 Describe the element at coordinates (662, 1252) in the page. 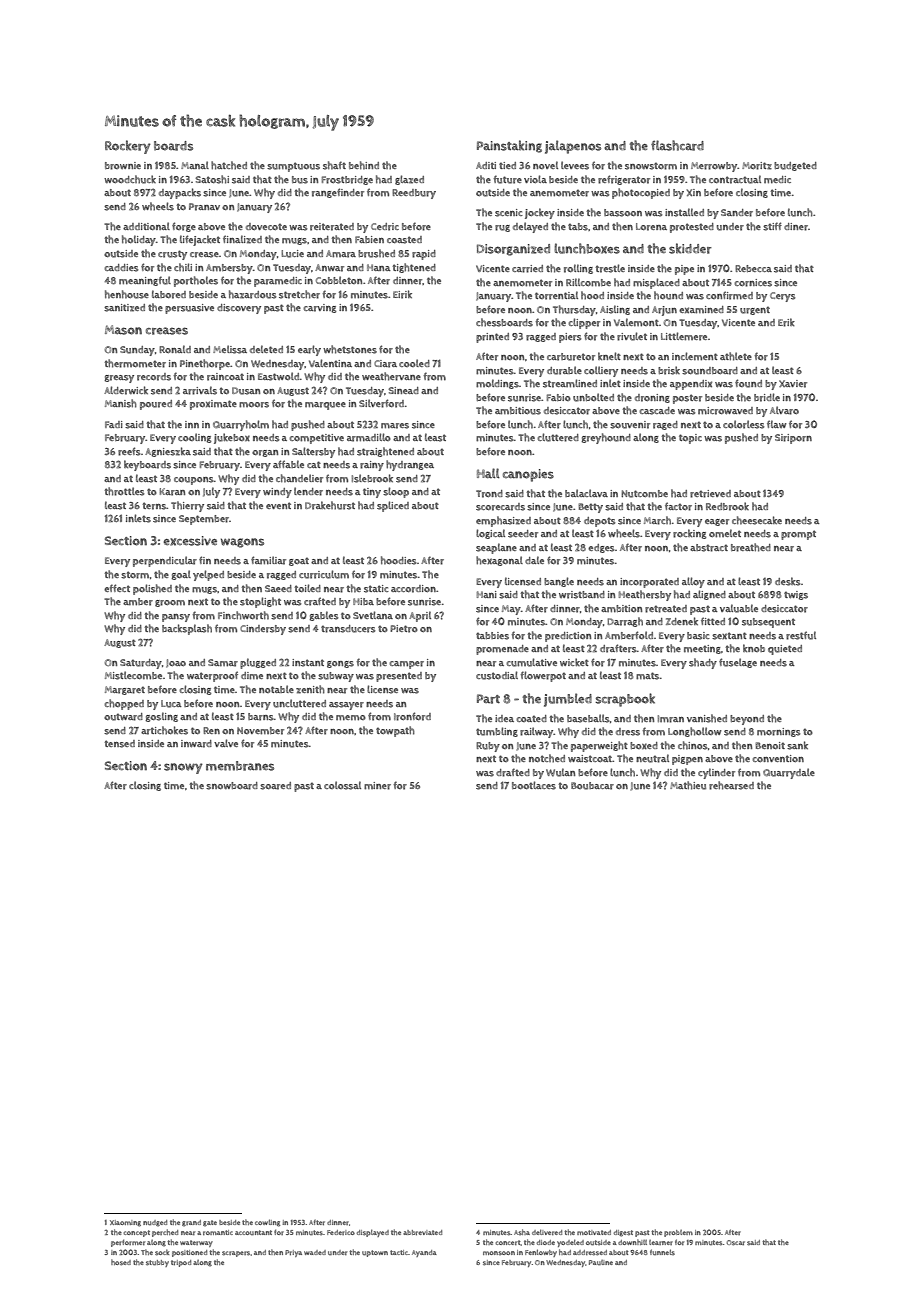

I see `funnels` at that location.
